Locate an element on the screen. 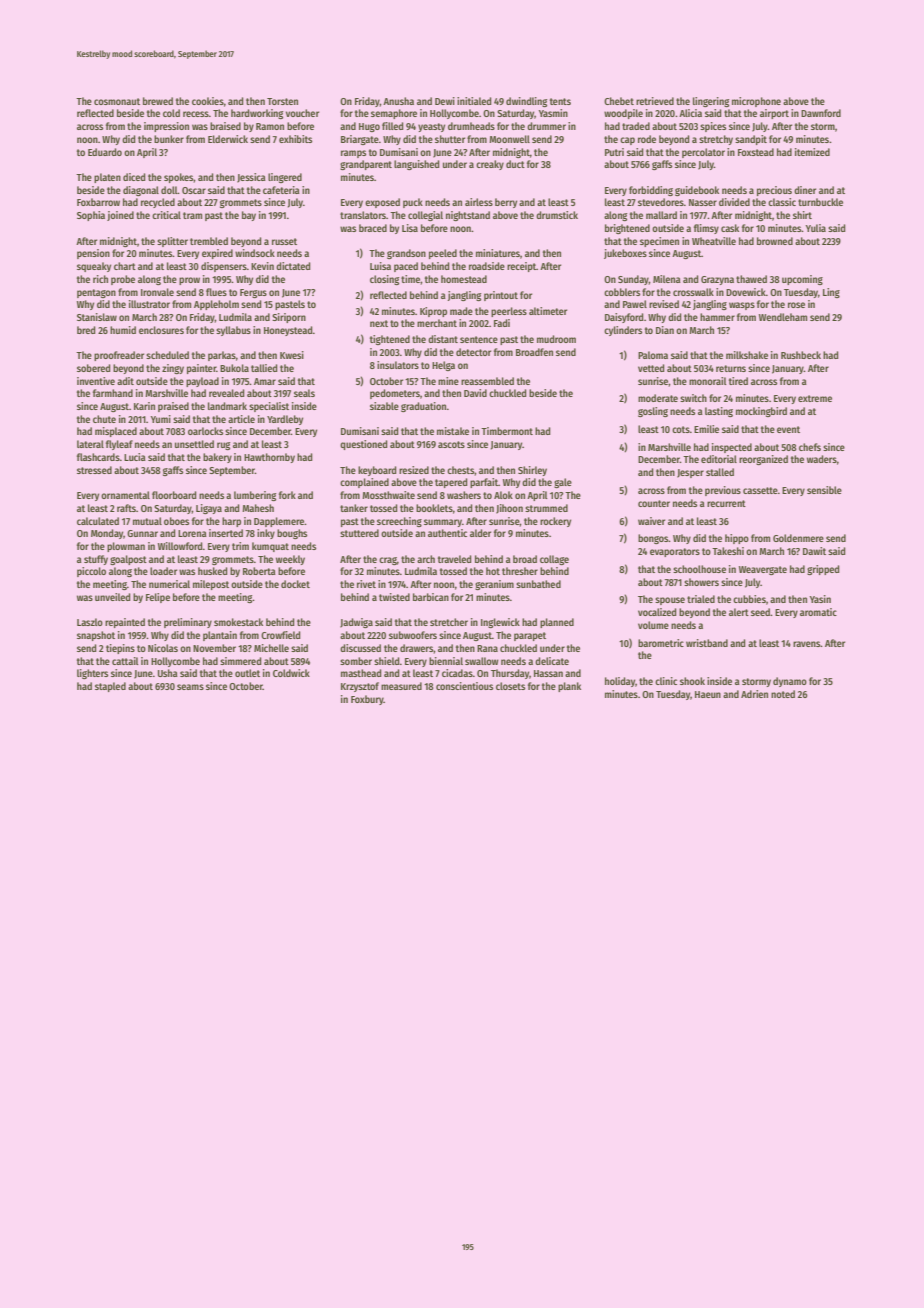 This screenshot has height=1308, width=924. November is located at coordinates (214, 648).
